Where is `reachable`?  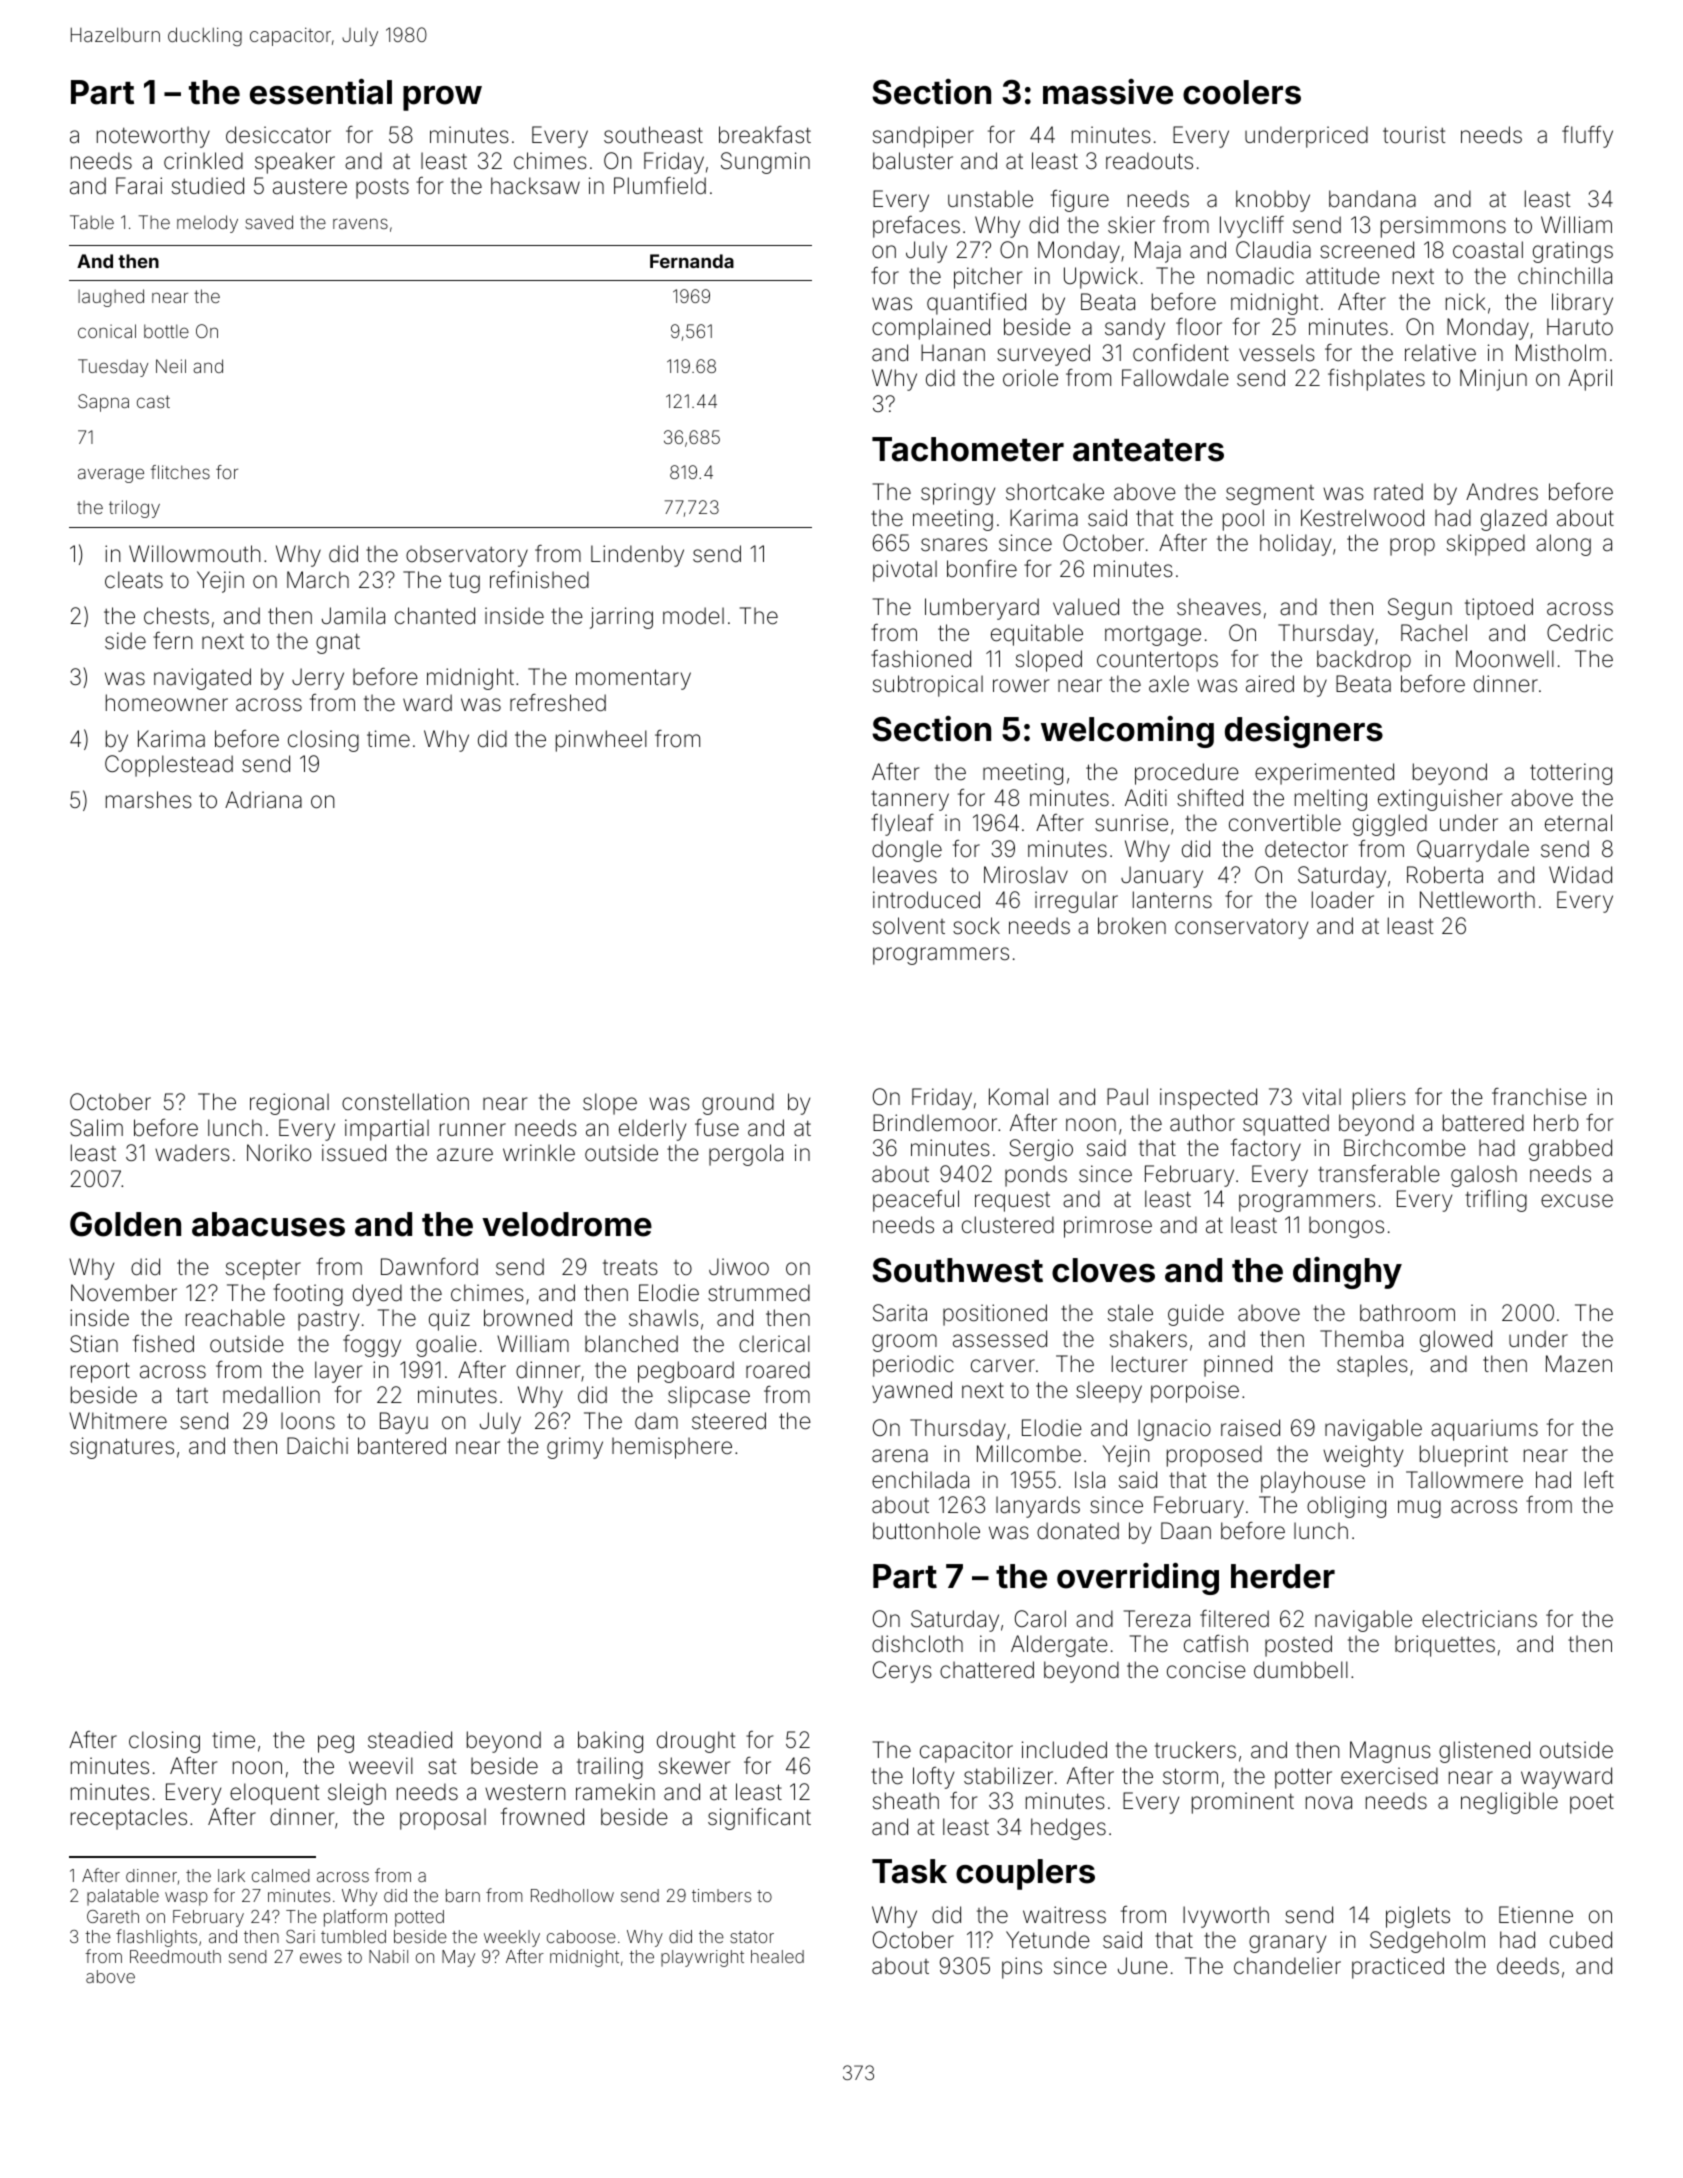
reachable is located at coordinates (235, 1318).
